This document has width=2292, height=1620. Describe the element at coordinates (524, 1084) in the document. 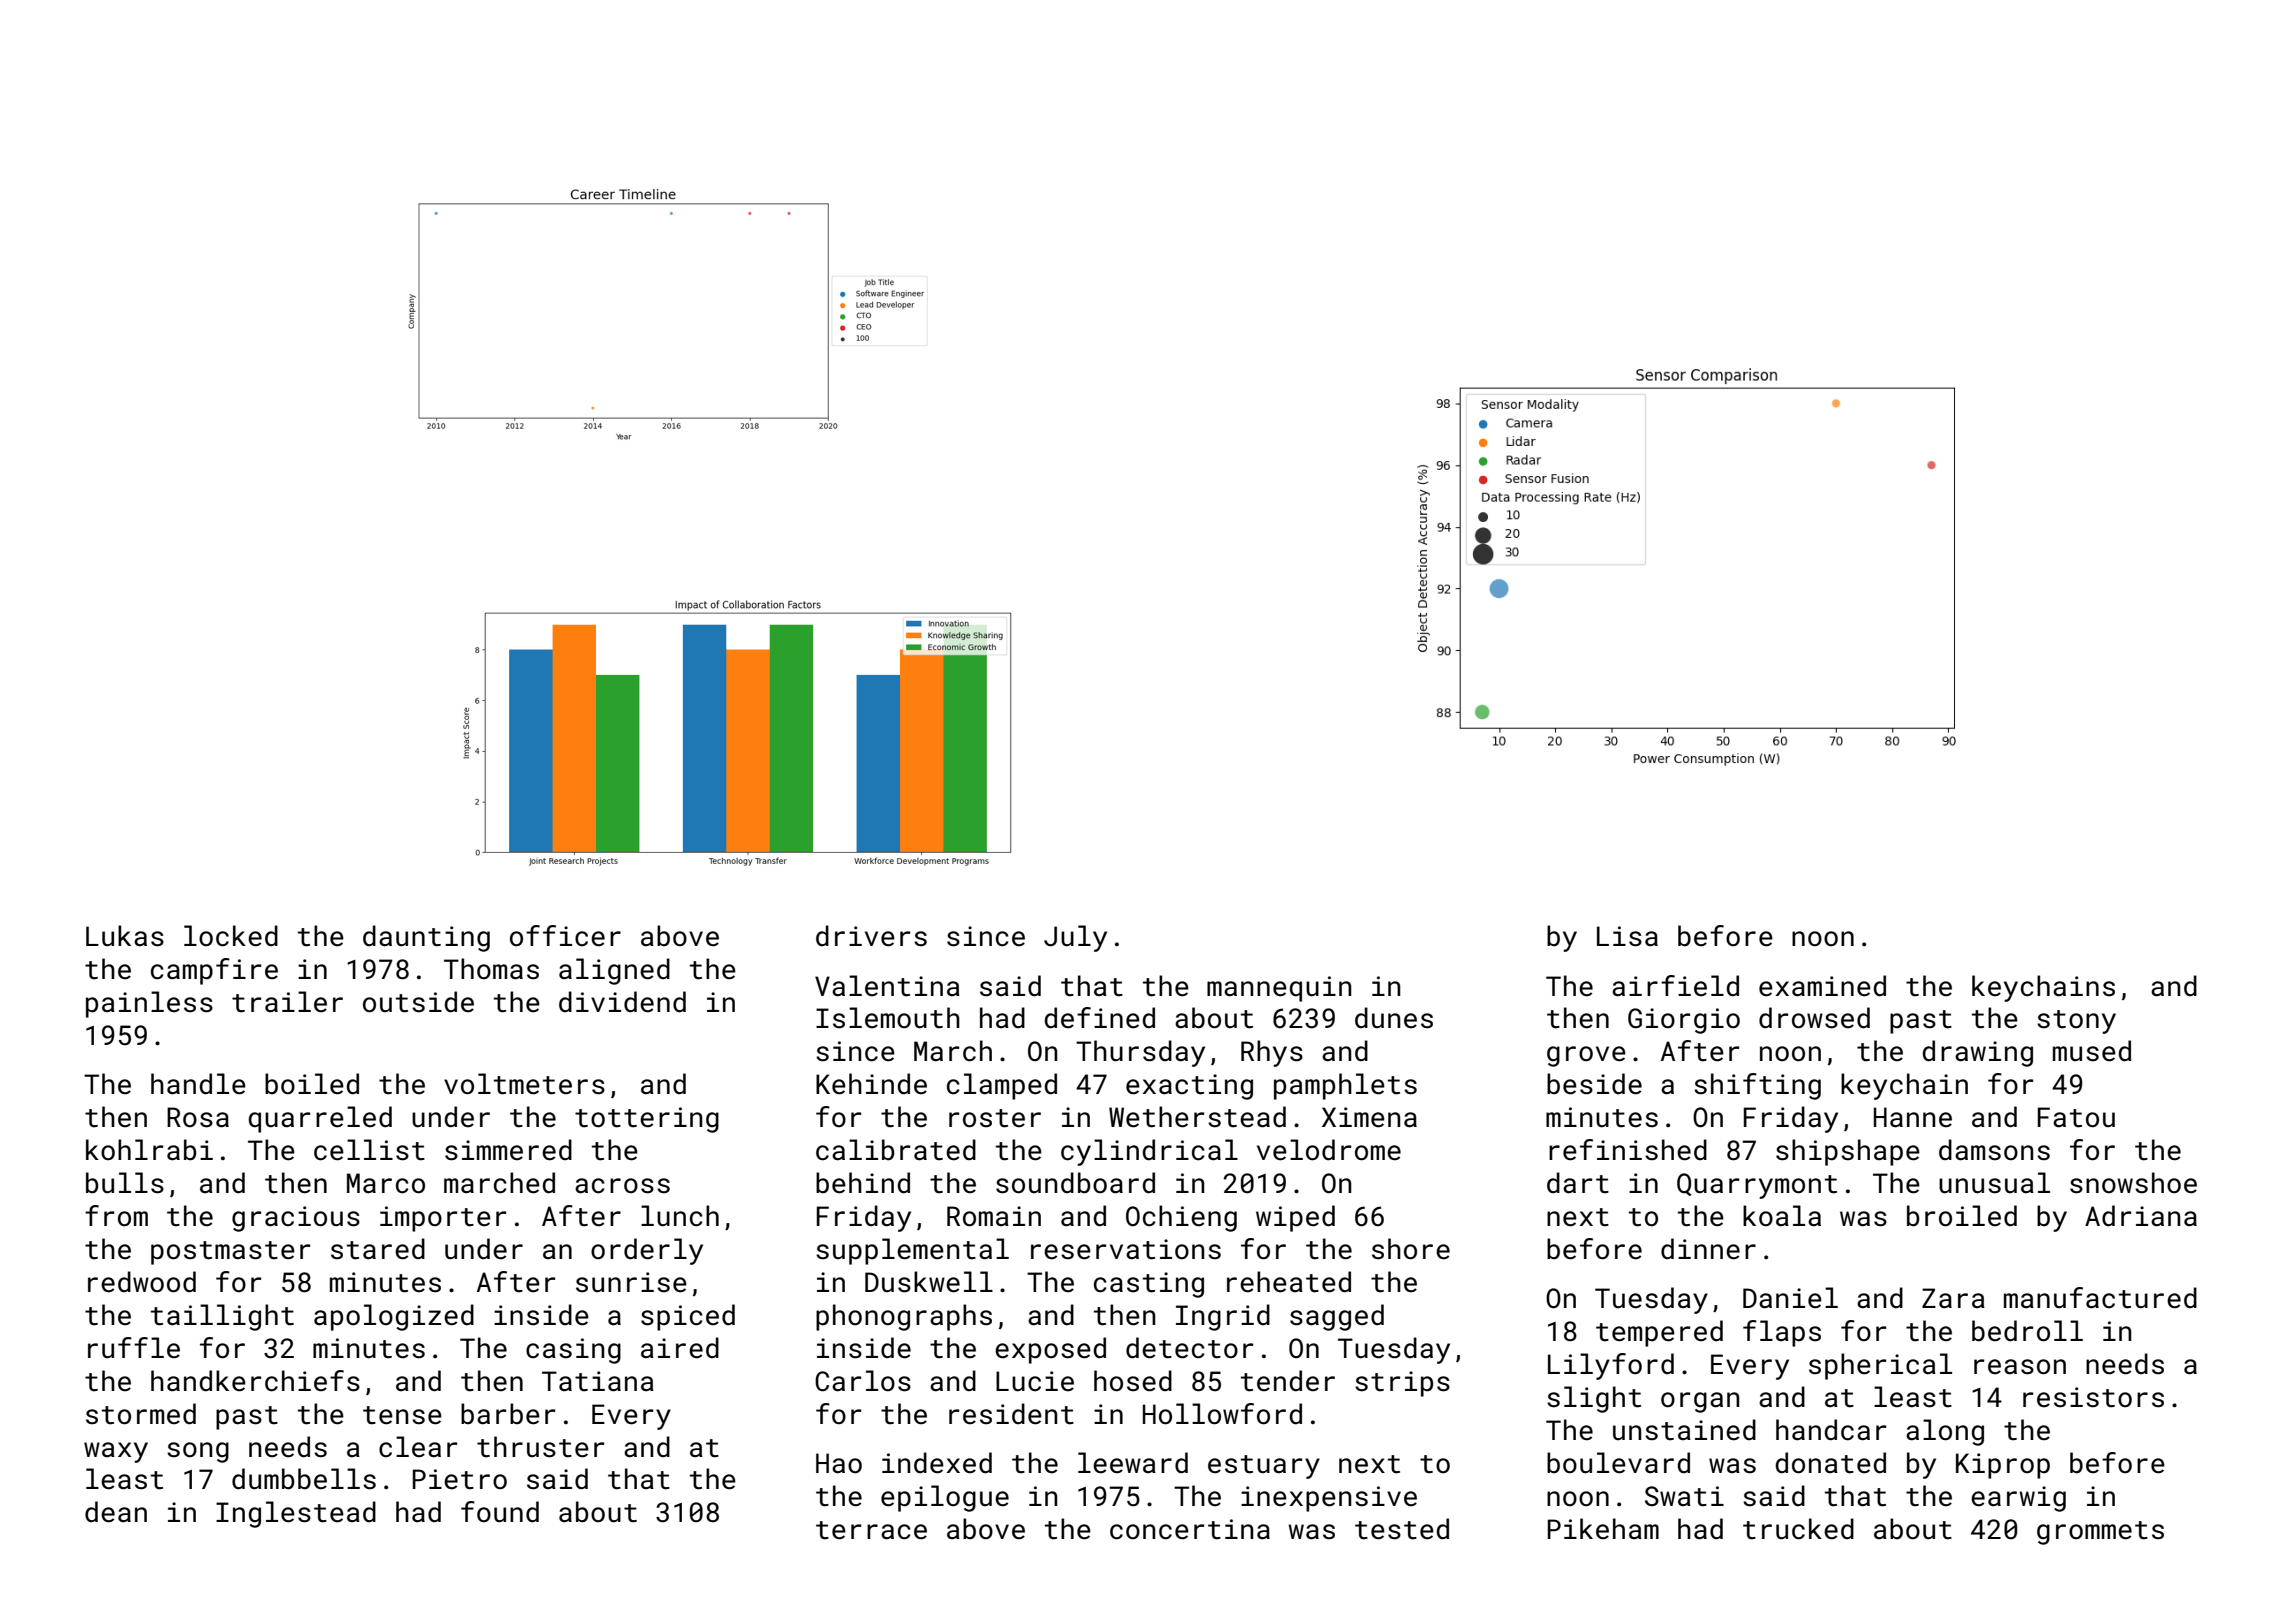

I see `voltmeters` at that location.
